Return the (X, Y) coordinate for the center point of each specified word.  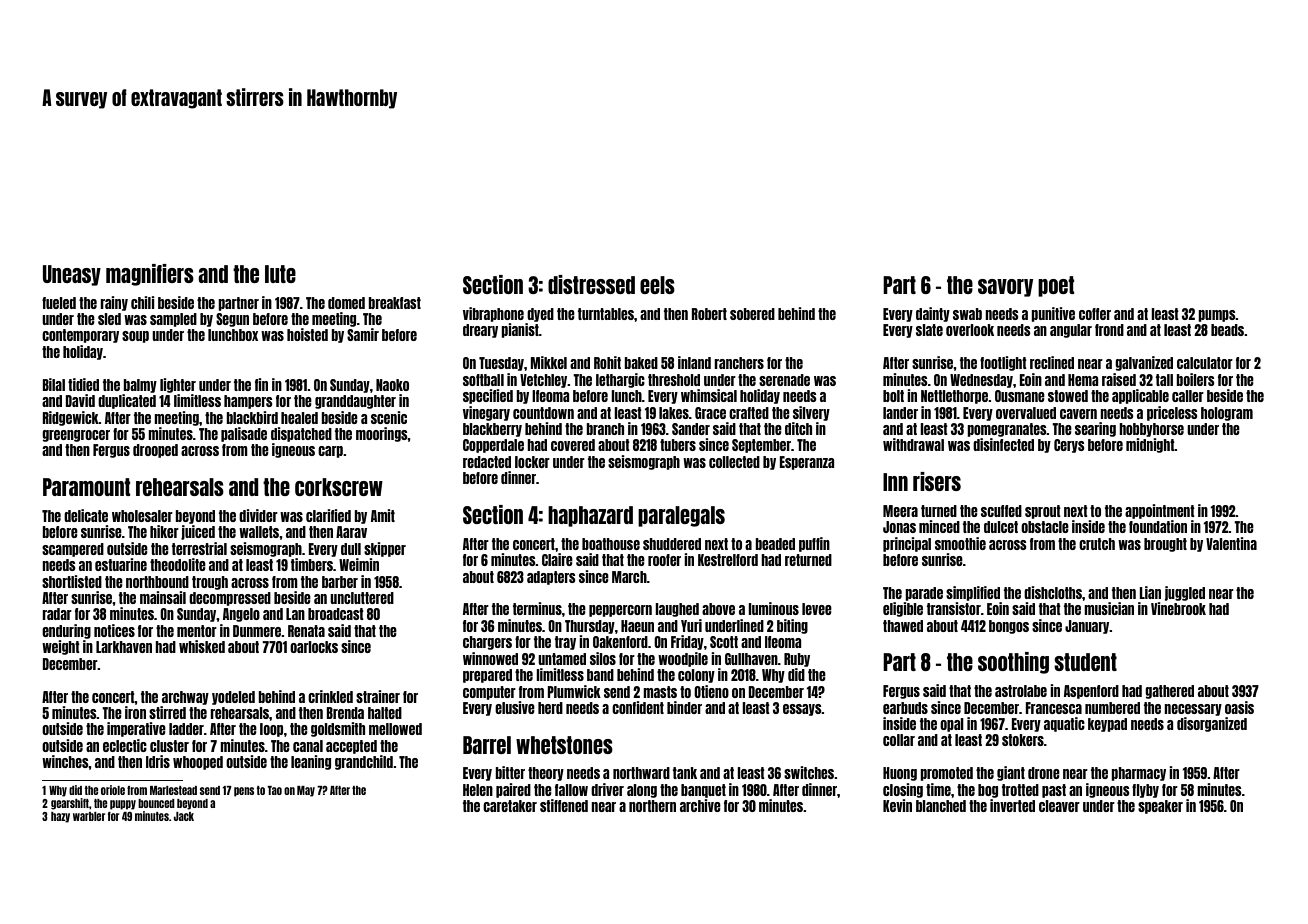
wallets (259, 532)
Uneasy (72, 275)
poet (1056, 286)
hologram (1227, 414)
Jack (184, 816)
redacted (487, 462)
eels (657, 285)
